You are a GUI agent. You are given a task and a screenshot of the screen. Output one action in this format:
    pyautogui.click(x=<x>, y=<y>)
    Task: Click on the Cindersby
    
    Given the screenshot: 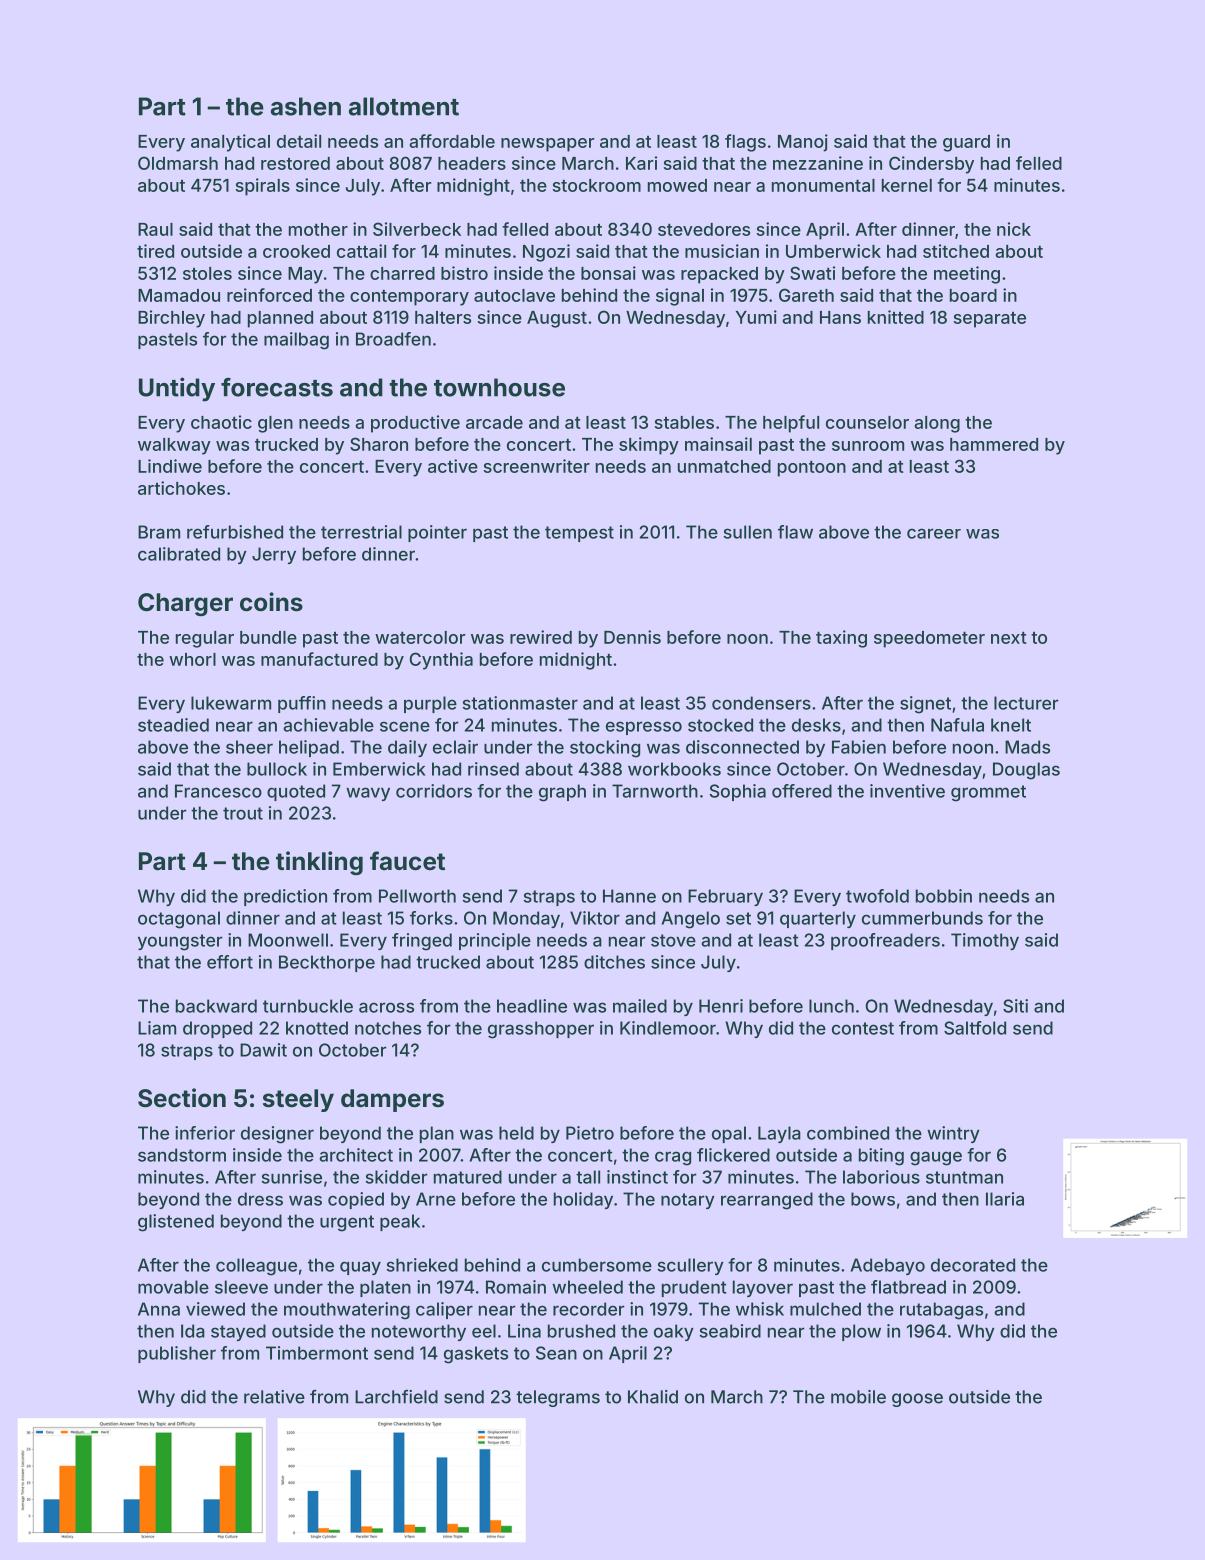 What is the action you would take?
    pyautogui.click(x=931, y=165)
